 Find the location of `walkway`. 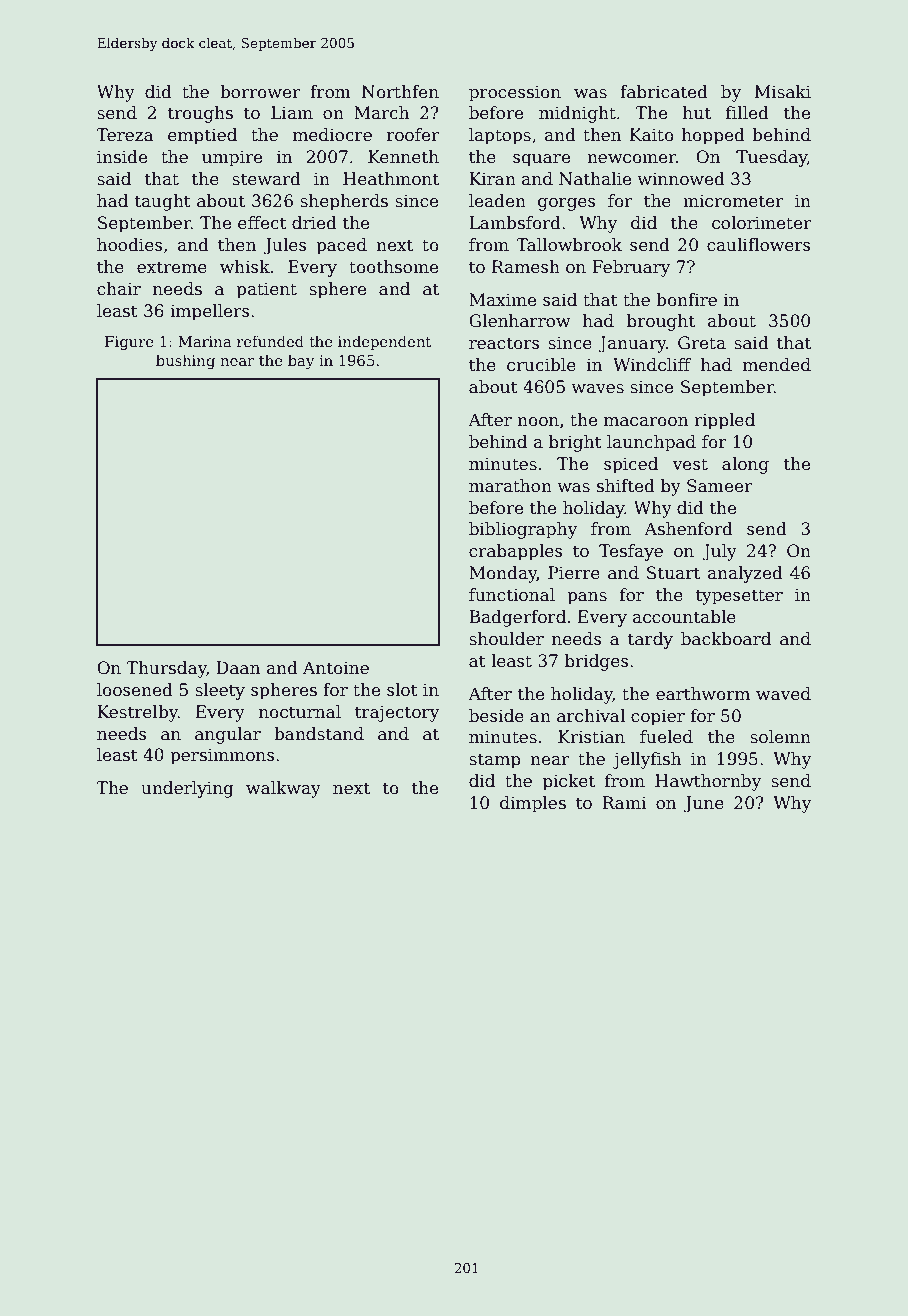

walkway is located at coordinates (283, 789).
